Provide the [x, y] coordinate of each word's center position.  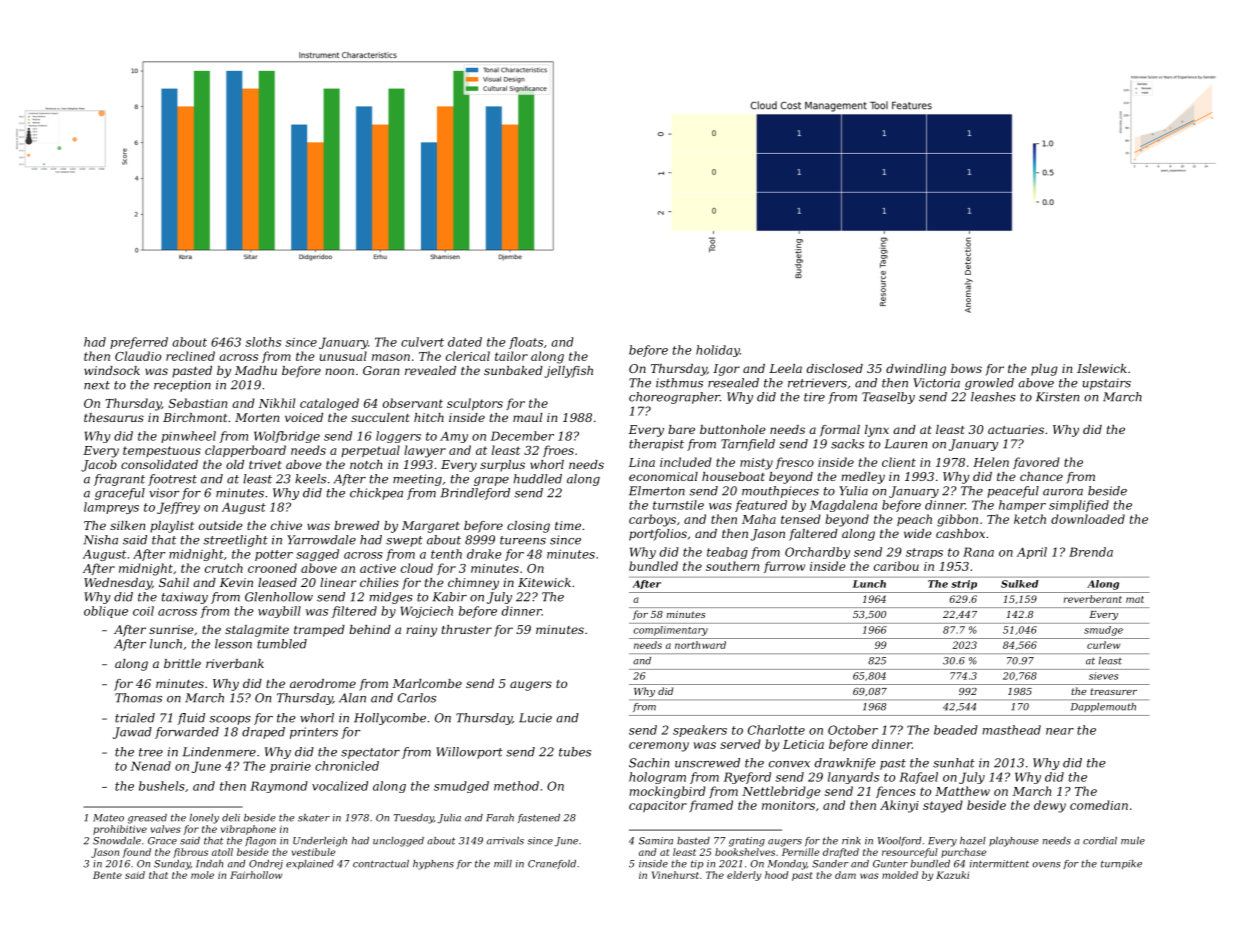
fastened [539, 818]
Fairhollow [256, 875]
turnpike [1121, 864]
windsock [112, 370]
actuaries [1016, 429]
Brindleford [475, 494]
